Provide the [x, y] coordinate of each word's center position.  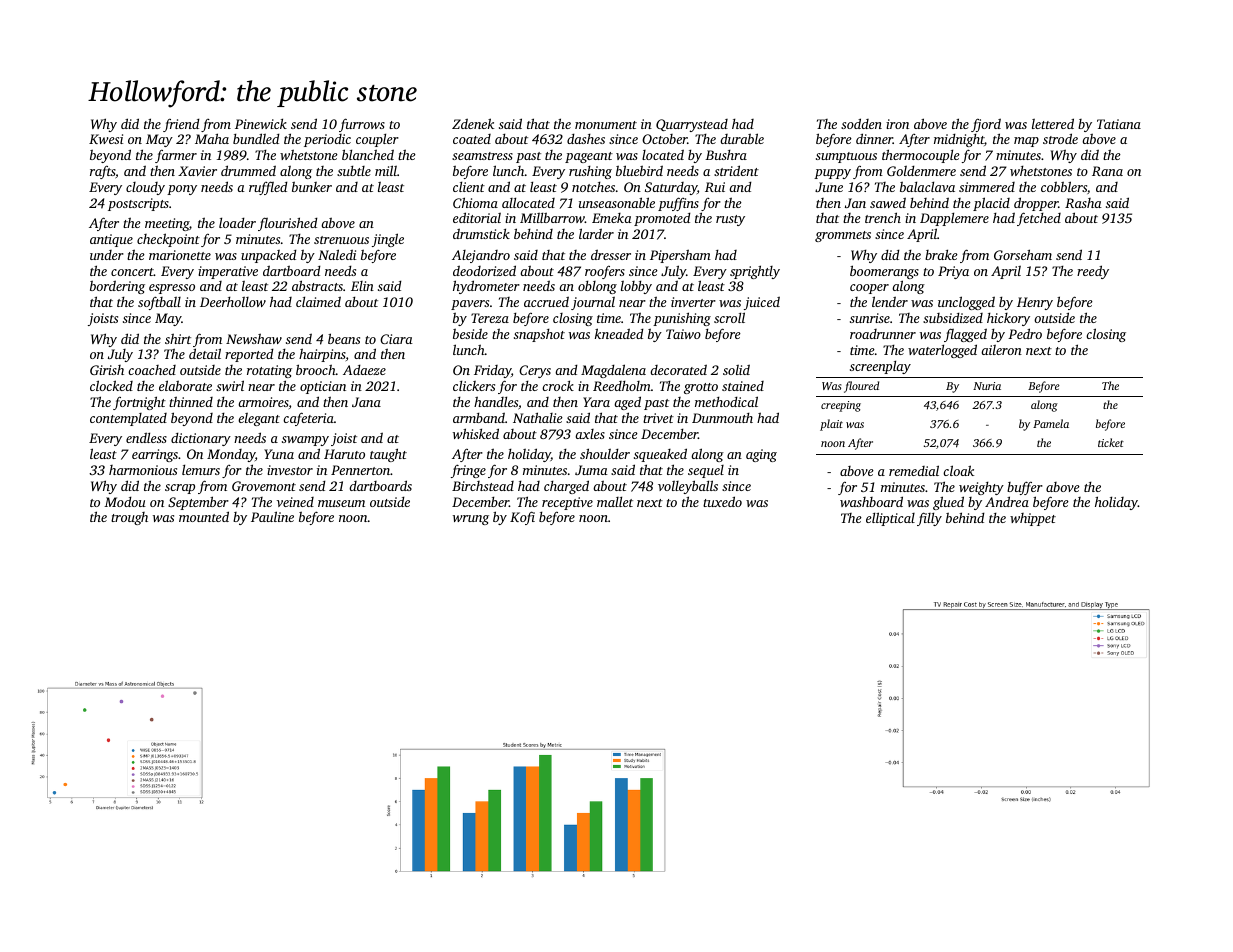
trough [129, 518]
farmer [176, 156]
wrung [471, 520]
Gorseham [1023, 254]
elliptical [890, 519]
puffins [678, 204]
